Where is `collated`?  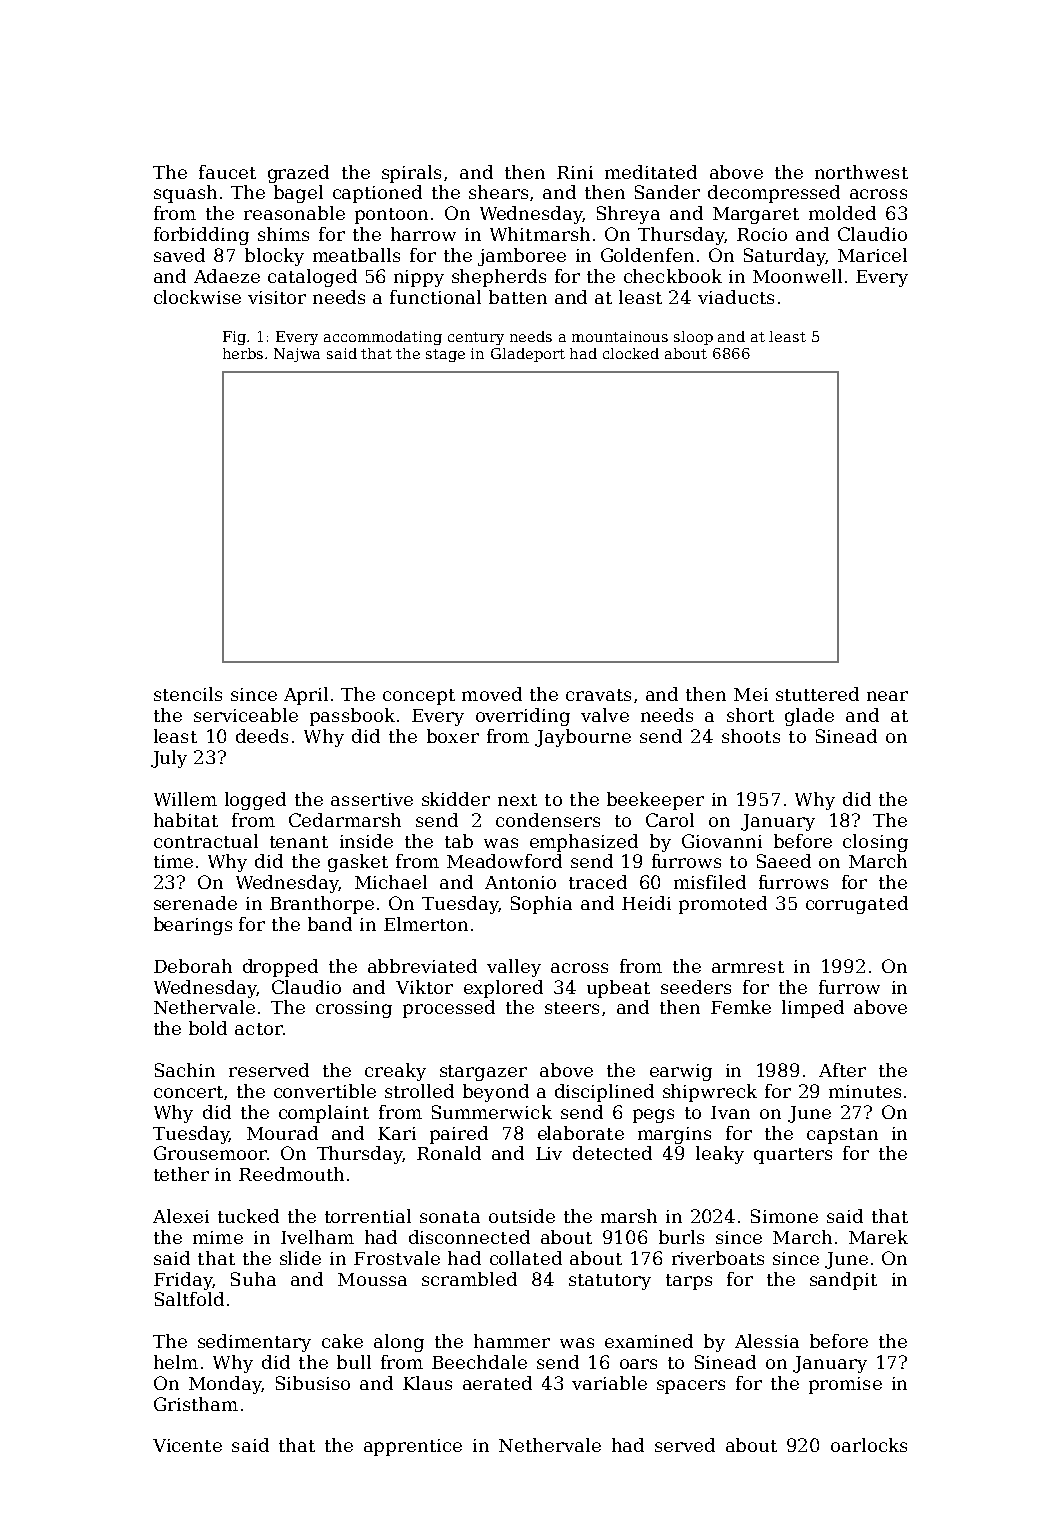 collated is located at coordinates (526, 1258).
